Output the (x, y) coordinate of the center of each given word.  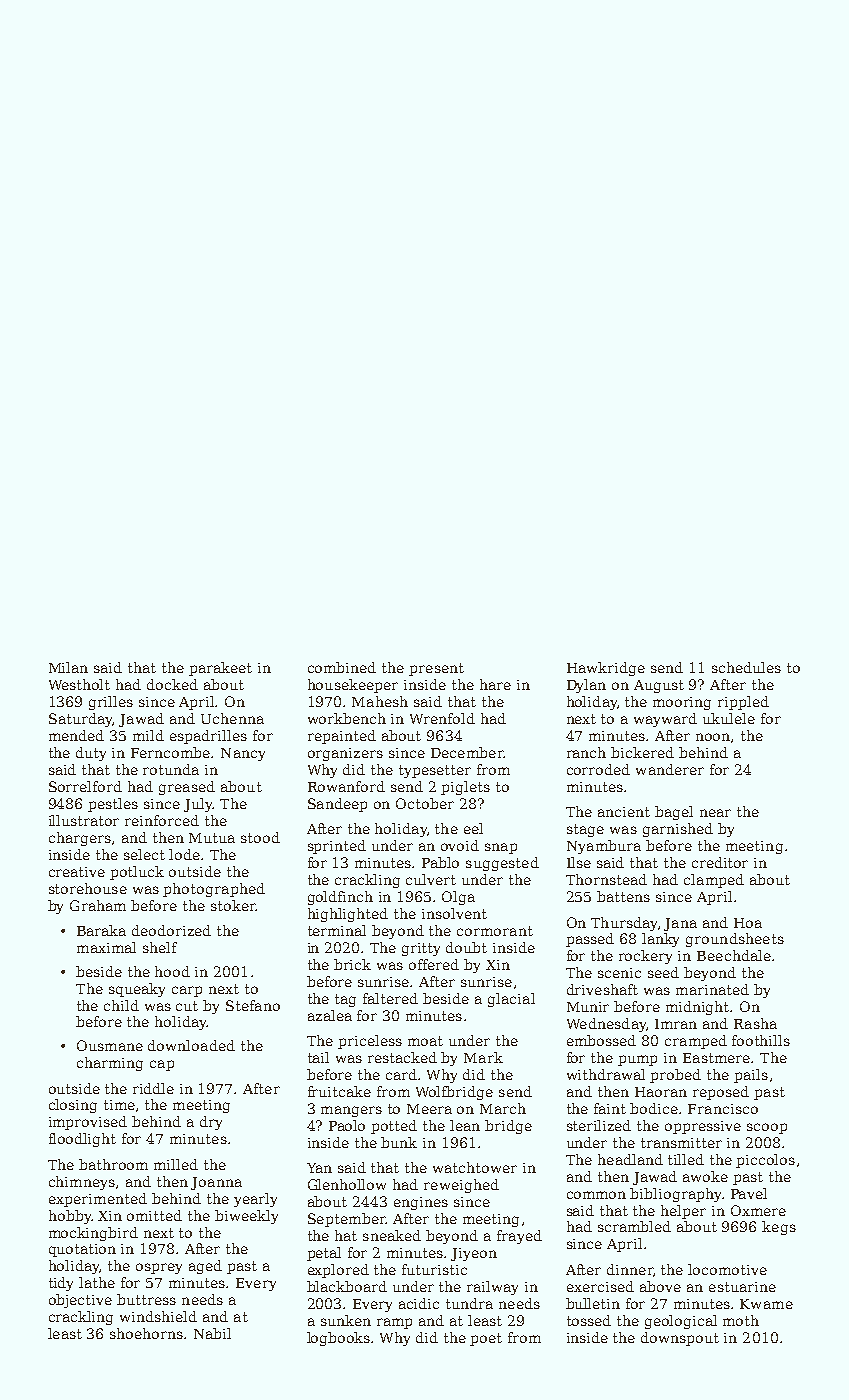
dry (211, 1123)
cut (187, 1006)
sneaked (392, 1235)
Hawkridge (606, 669)
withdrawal (606, 1074)
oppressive (703, 1127)
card (401, 1074)
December (467, 752)
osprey (159, 1268)
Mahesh (380, 701)
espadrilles (208, 737)
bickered (642, 752)
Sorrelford (85, 786)
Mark (483, 1057)
